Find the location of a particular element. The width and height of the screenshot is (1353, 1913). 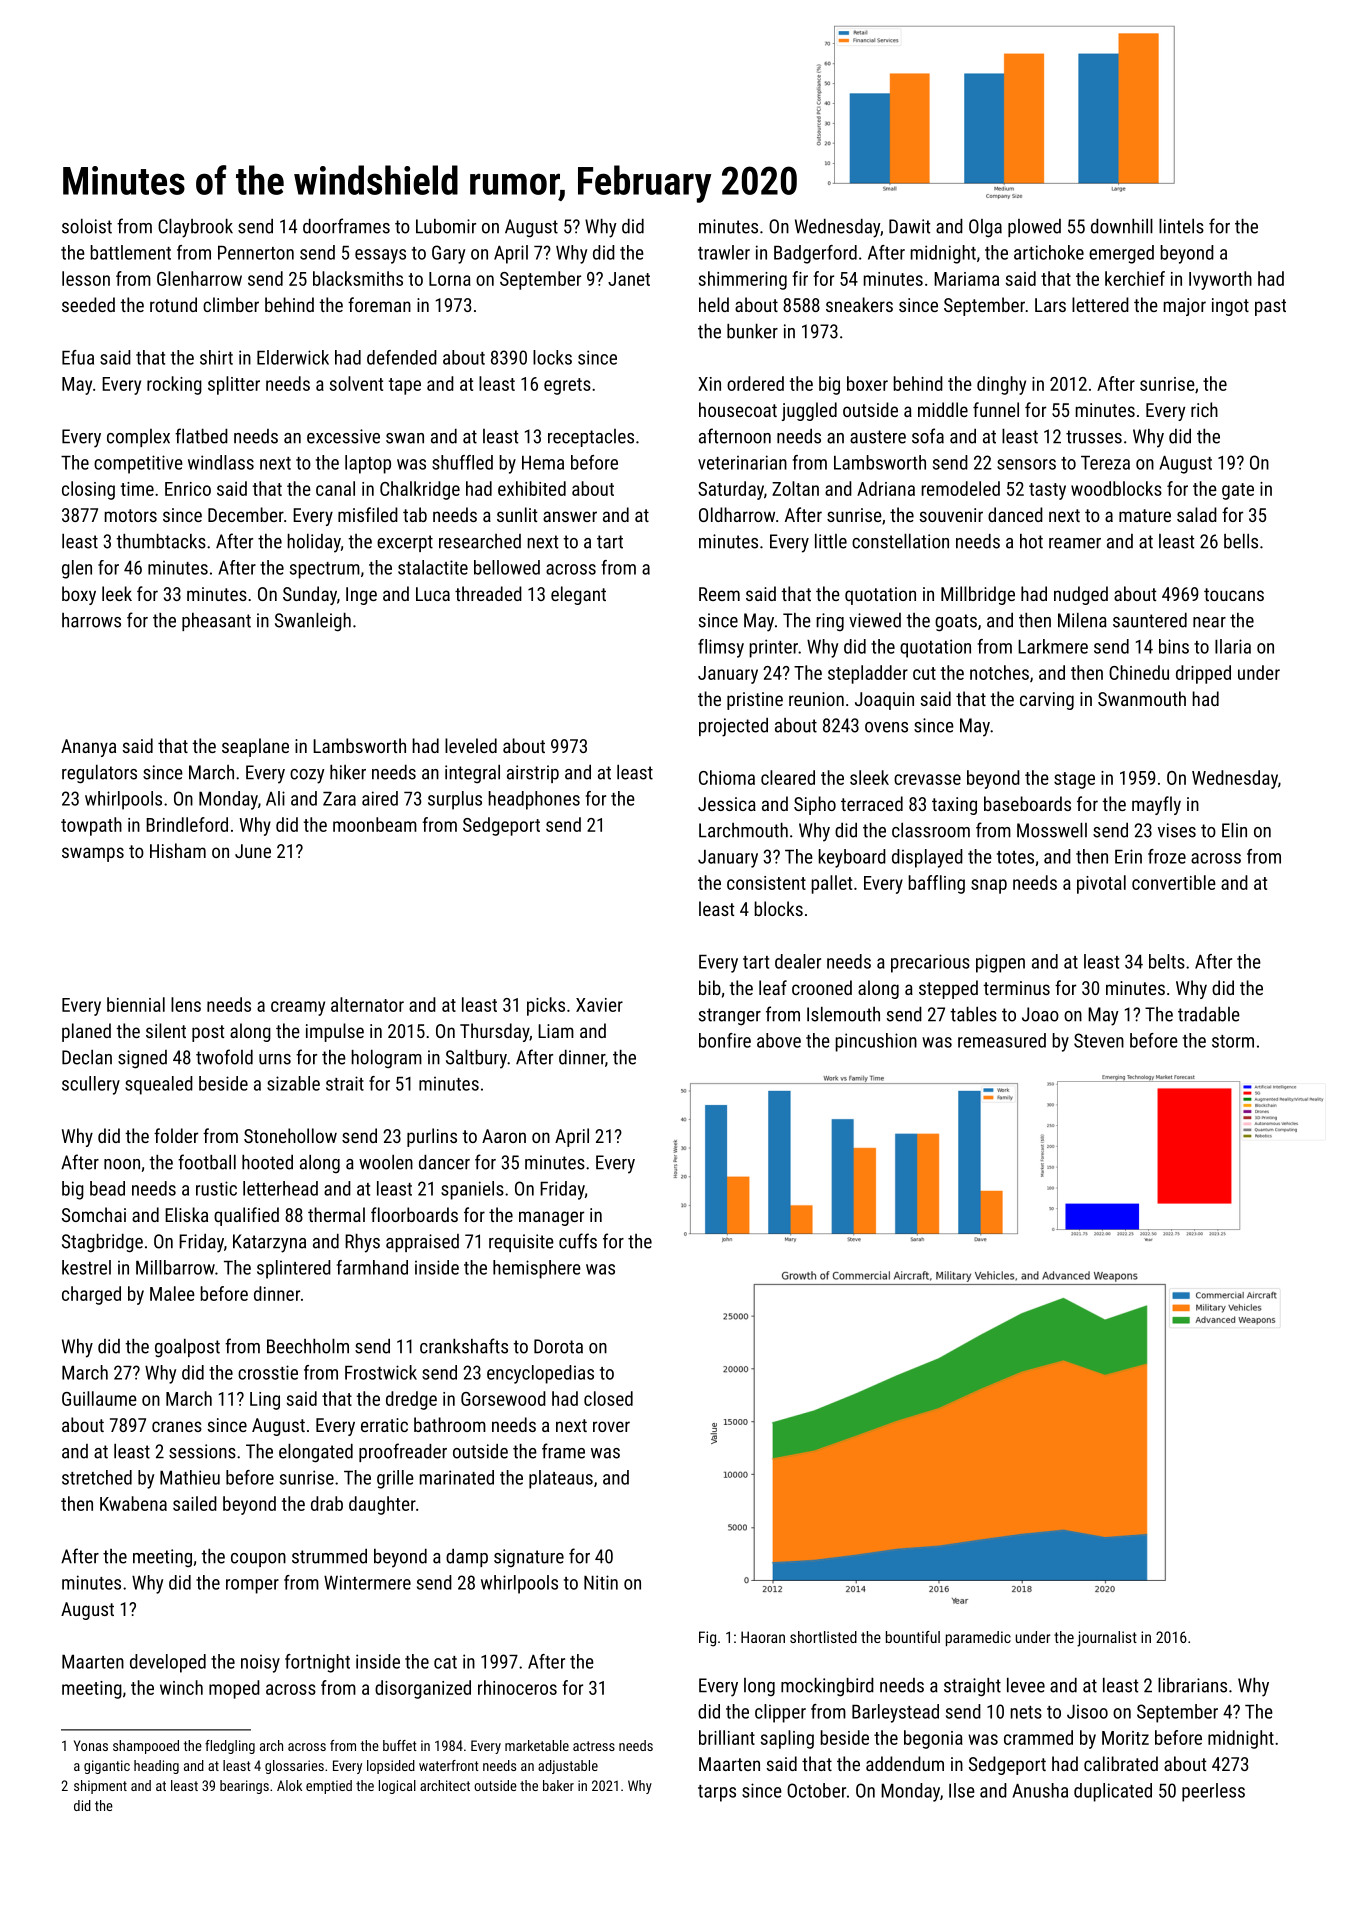

dripped is located at coordinates (1203, 674).
